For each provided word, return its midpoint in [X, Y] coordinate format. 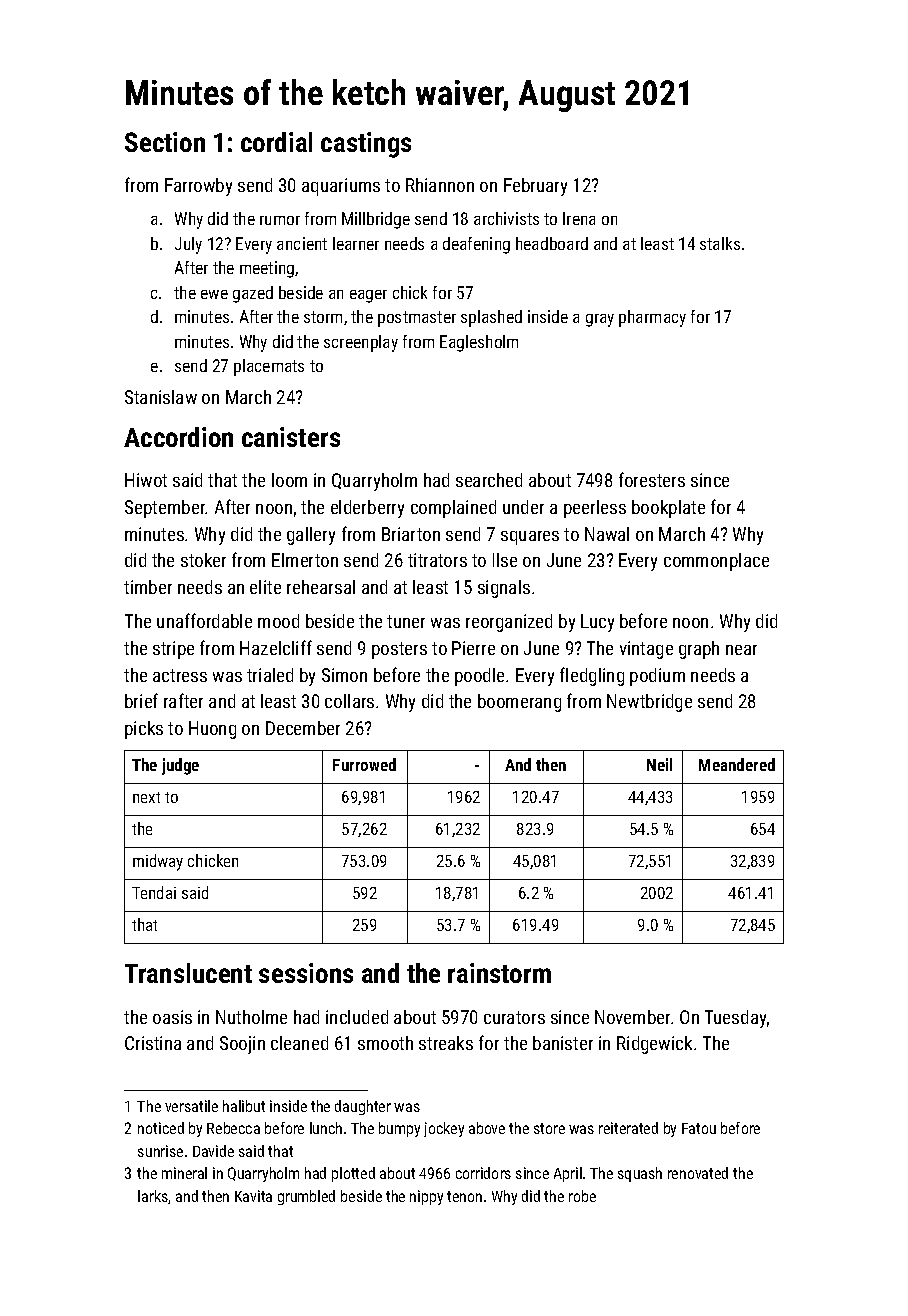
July [188, 245]
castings [366, 145]
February [535, 187]
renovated [698, 1173]
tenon [464, 1196]
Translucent [188, 973]
